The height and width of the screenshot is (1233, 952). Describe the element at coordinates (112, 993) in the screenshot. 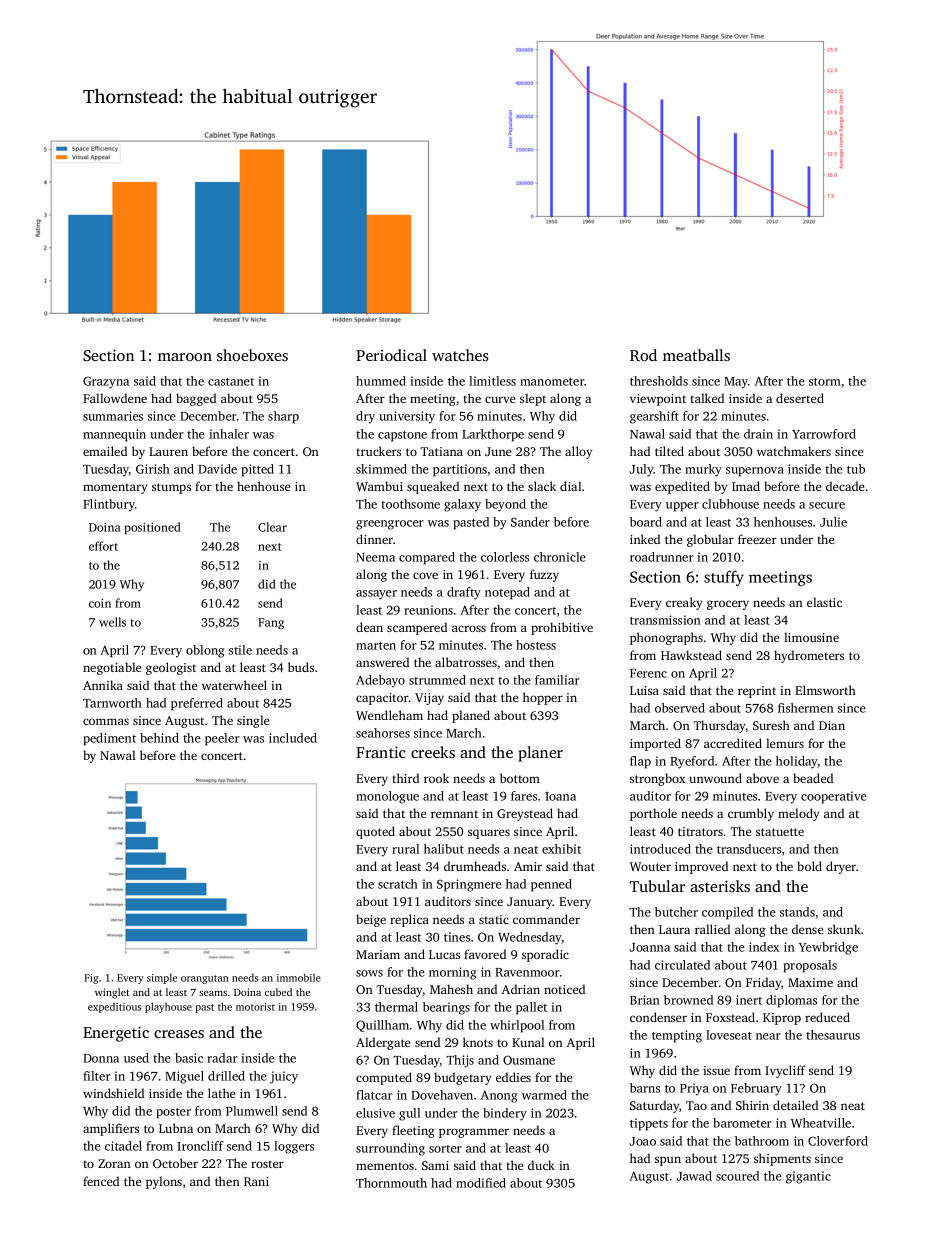

I see `winglet` at that location.
